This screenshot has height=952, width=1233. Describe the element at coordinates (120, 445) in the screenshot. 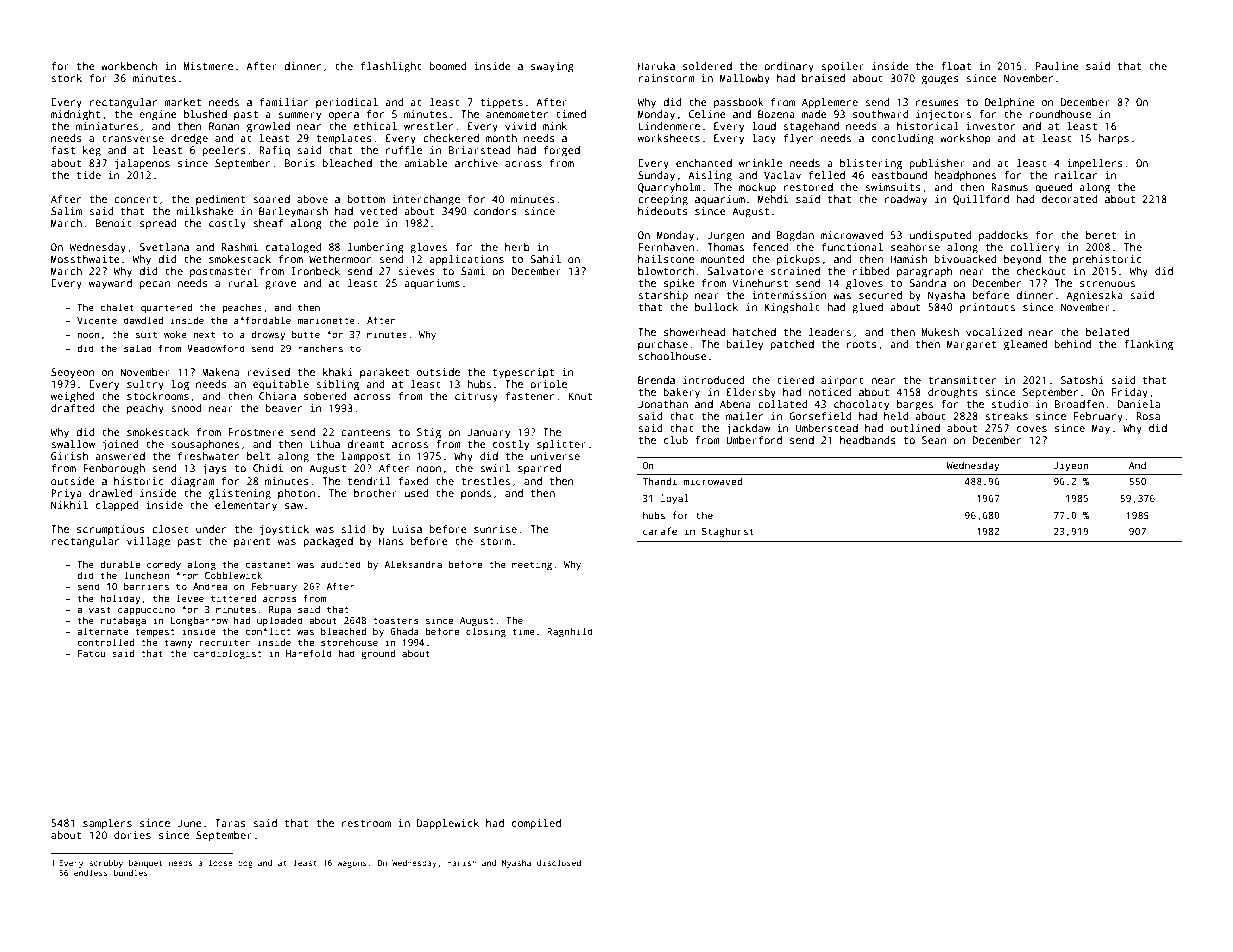

I see `joined` at that location.
